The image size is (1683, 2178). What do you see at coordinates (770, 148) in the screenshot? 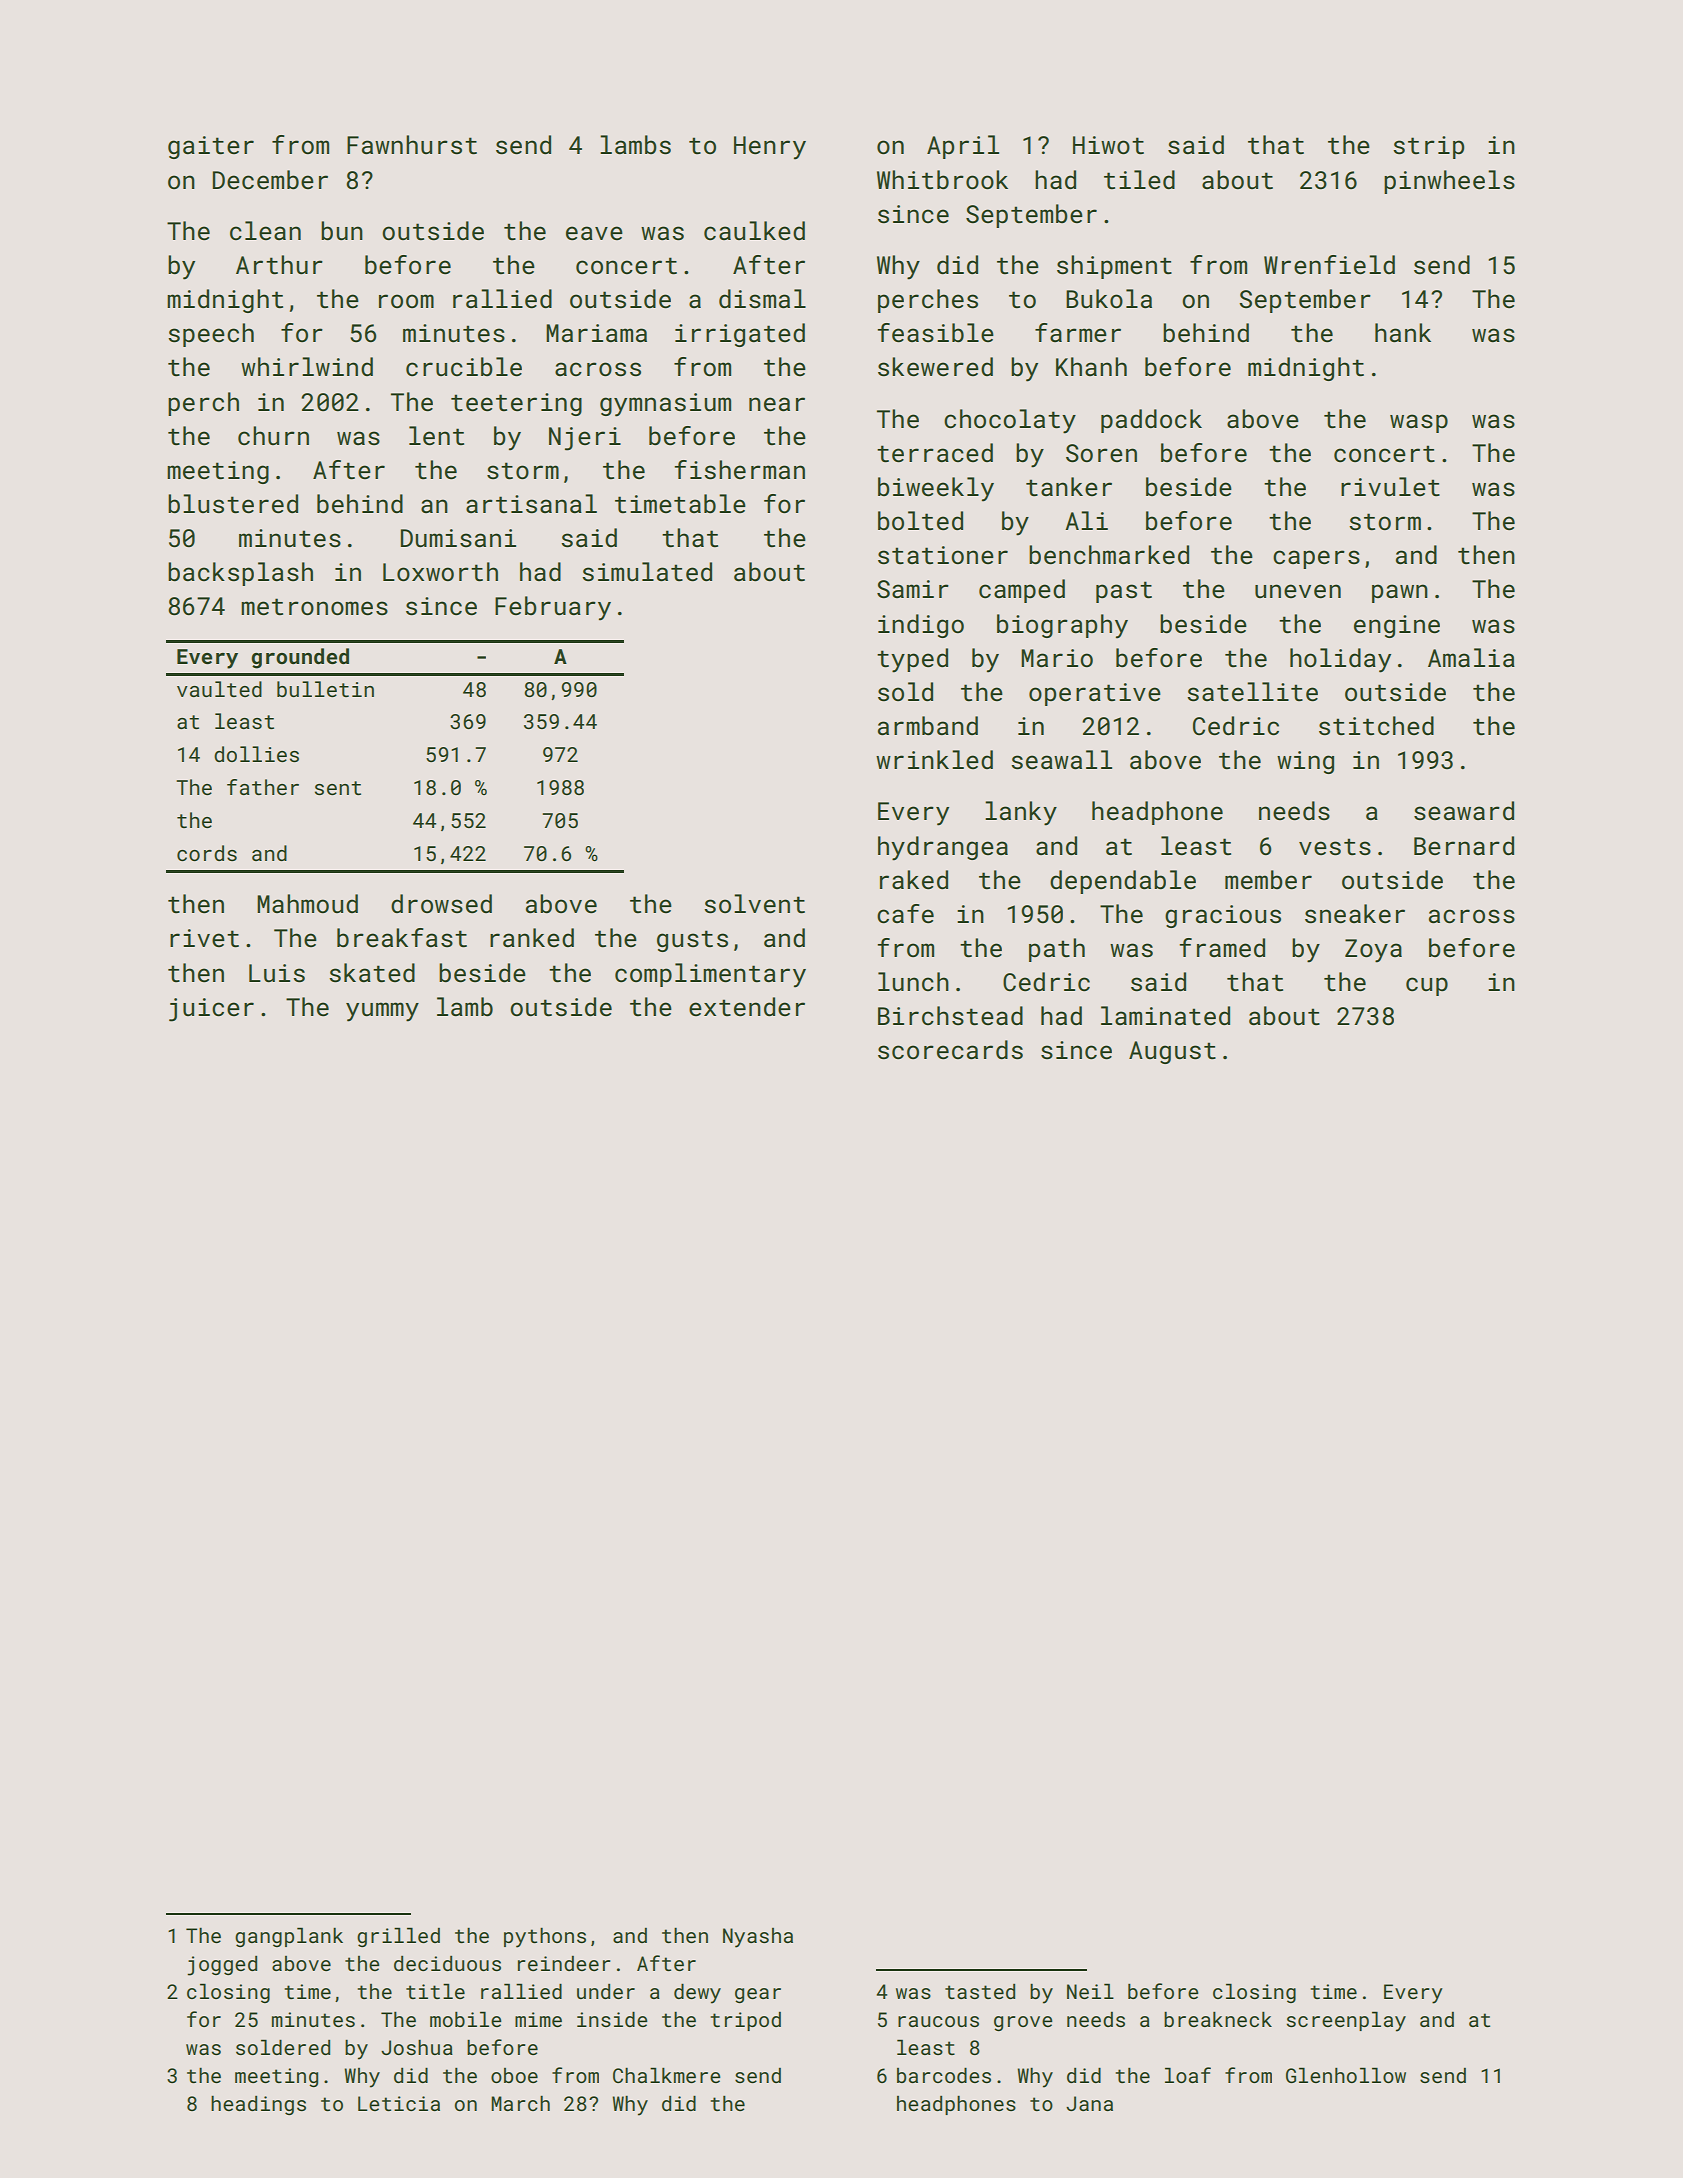
I see `Henry` at bounding box center [770, 148].
